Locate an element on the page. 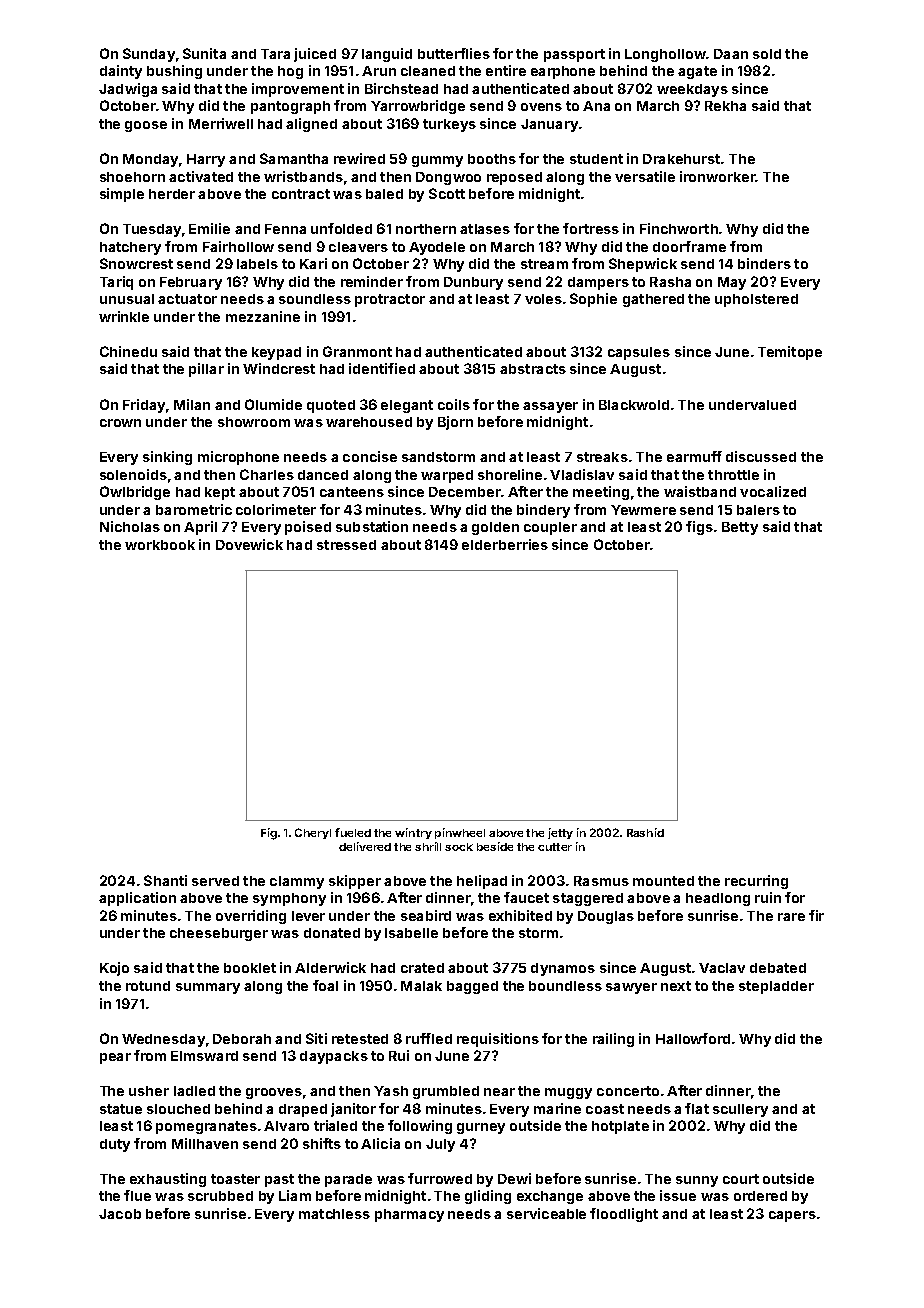 The image size is (924, 1308). floodlight is located at coordinates (624, 1215).
